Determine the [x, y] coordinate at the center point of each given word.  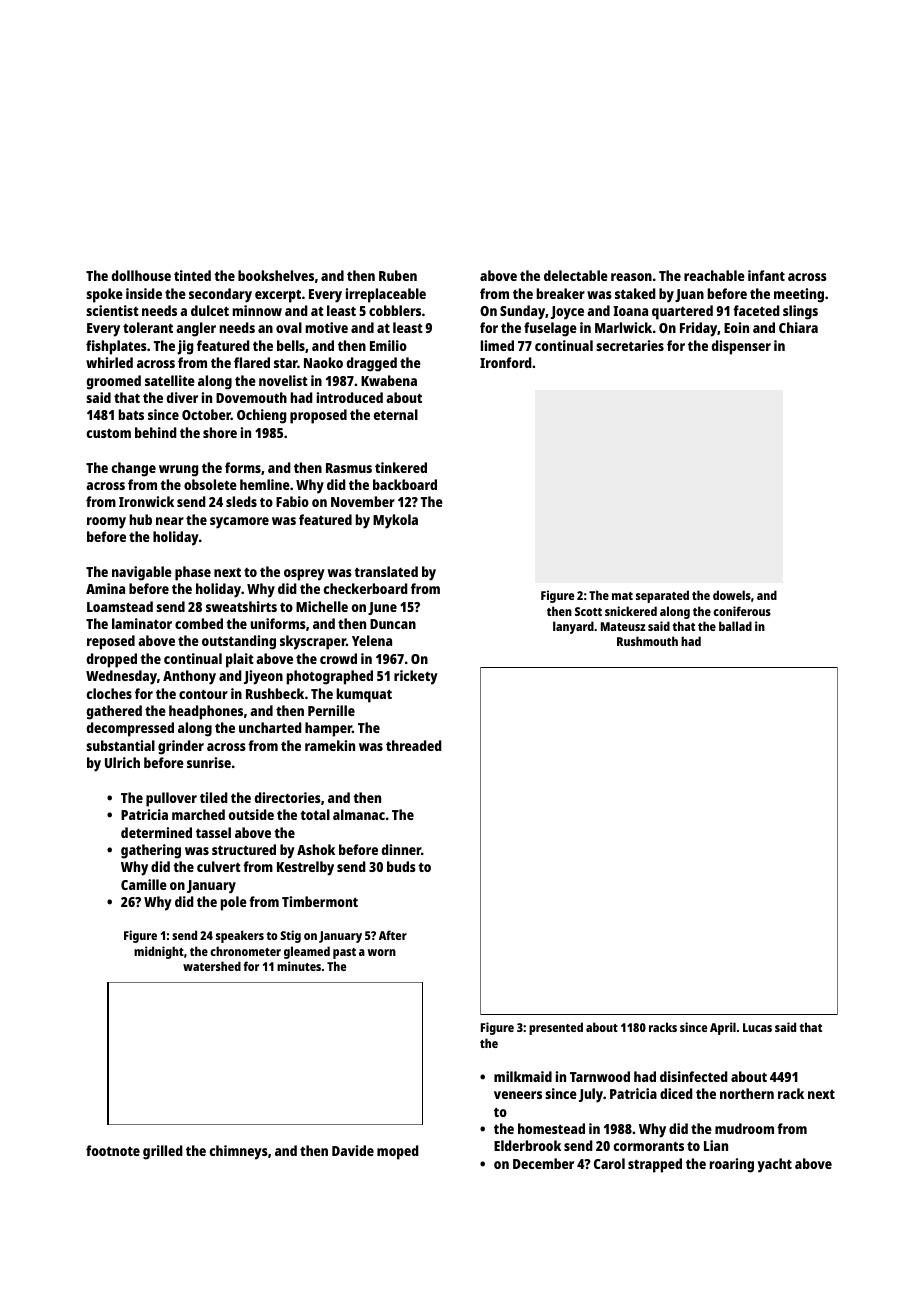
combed [199, 623]
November [363, 501]
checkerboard [366, 588]
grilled [163, 1152]
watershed [212, 966]
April [723, 1028]
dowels [732, 595]
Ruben [398, 275]
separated [662, 596]
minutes [299, 966]
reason [631, 277]
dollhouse [141, 275]
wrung [179, 471]
